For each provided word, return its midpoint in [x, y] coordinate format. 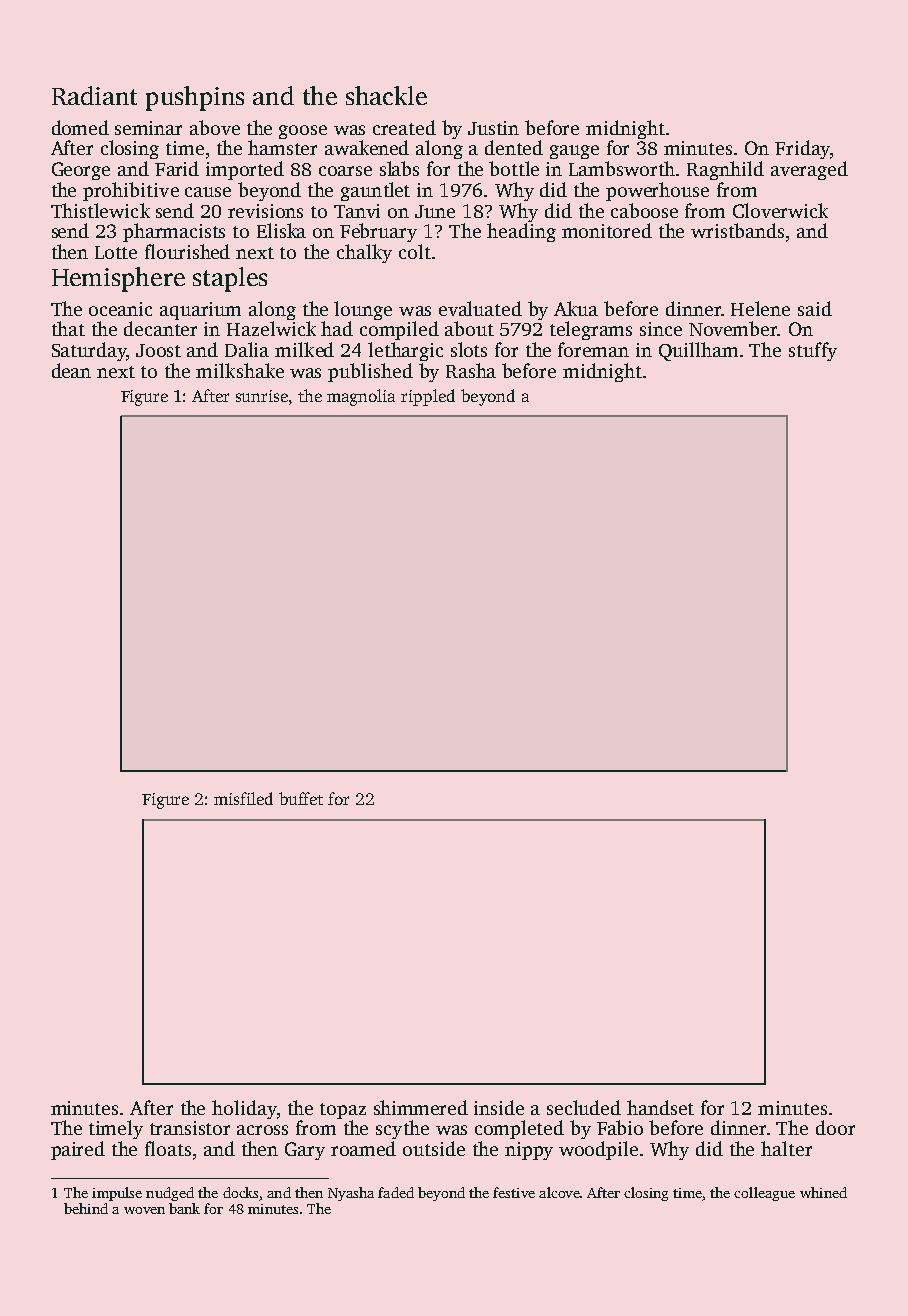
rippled [428, 397]
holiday [244, 1109]
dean [71, 370]
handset [660, 1107]
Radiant [94, 95]
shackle [386, 95]
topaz [343, 1111]
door [835, 1127]
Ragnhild [725, 170]
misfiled [243, 798]
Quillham [698, 351]
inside [499, 1107]
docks [240, 1192]
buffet [301, 798]
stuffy [813, 351]
